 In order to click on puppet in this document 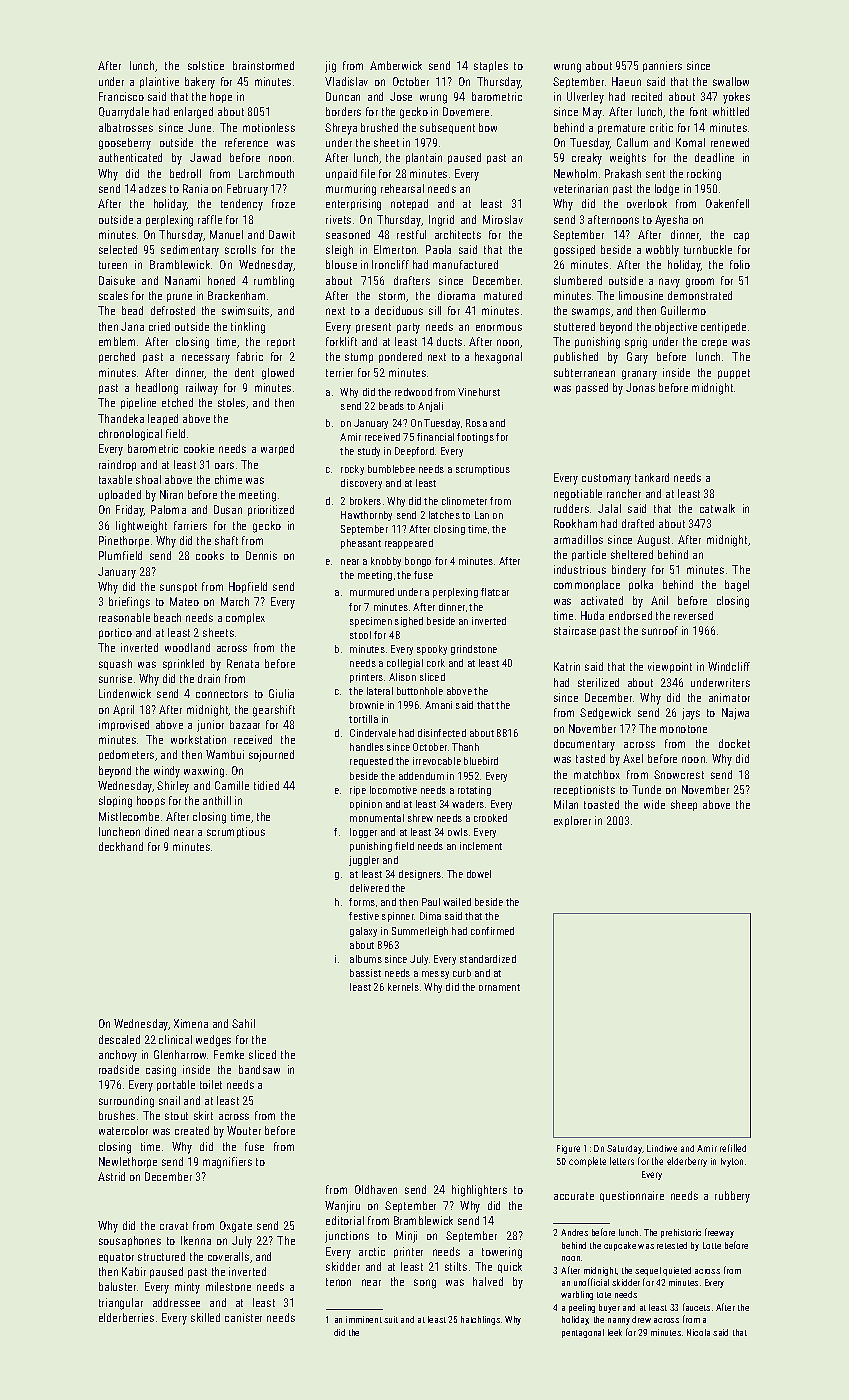, I will do `click(734, 374)`.
